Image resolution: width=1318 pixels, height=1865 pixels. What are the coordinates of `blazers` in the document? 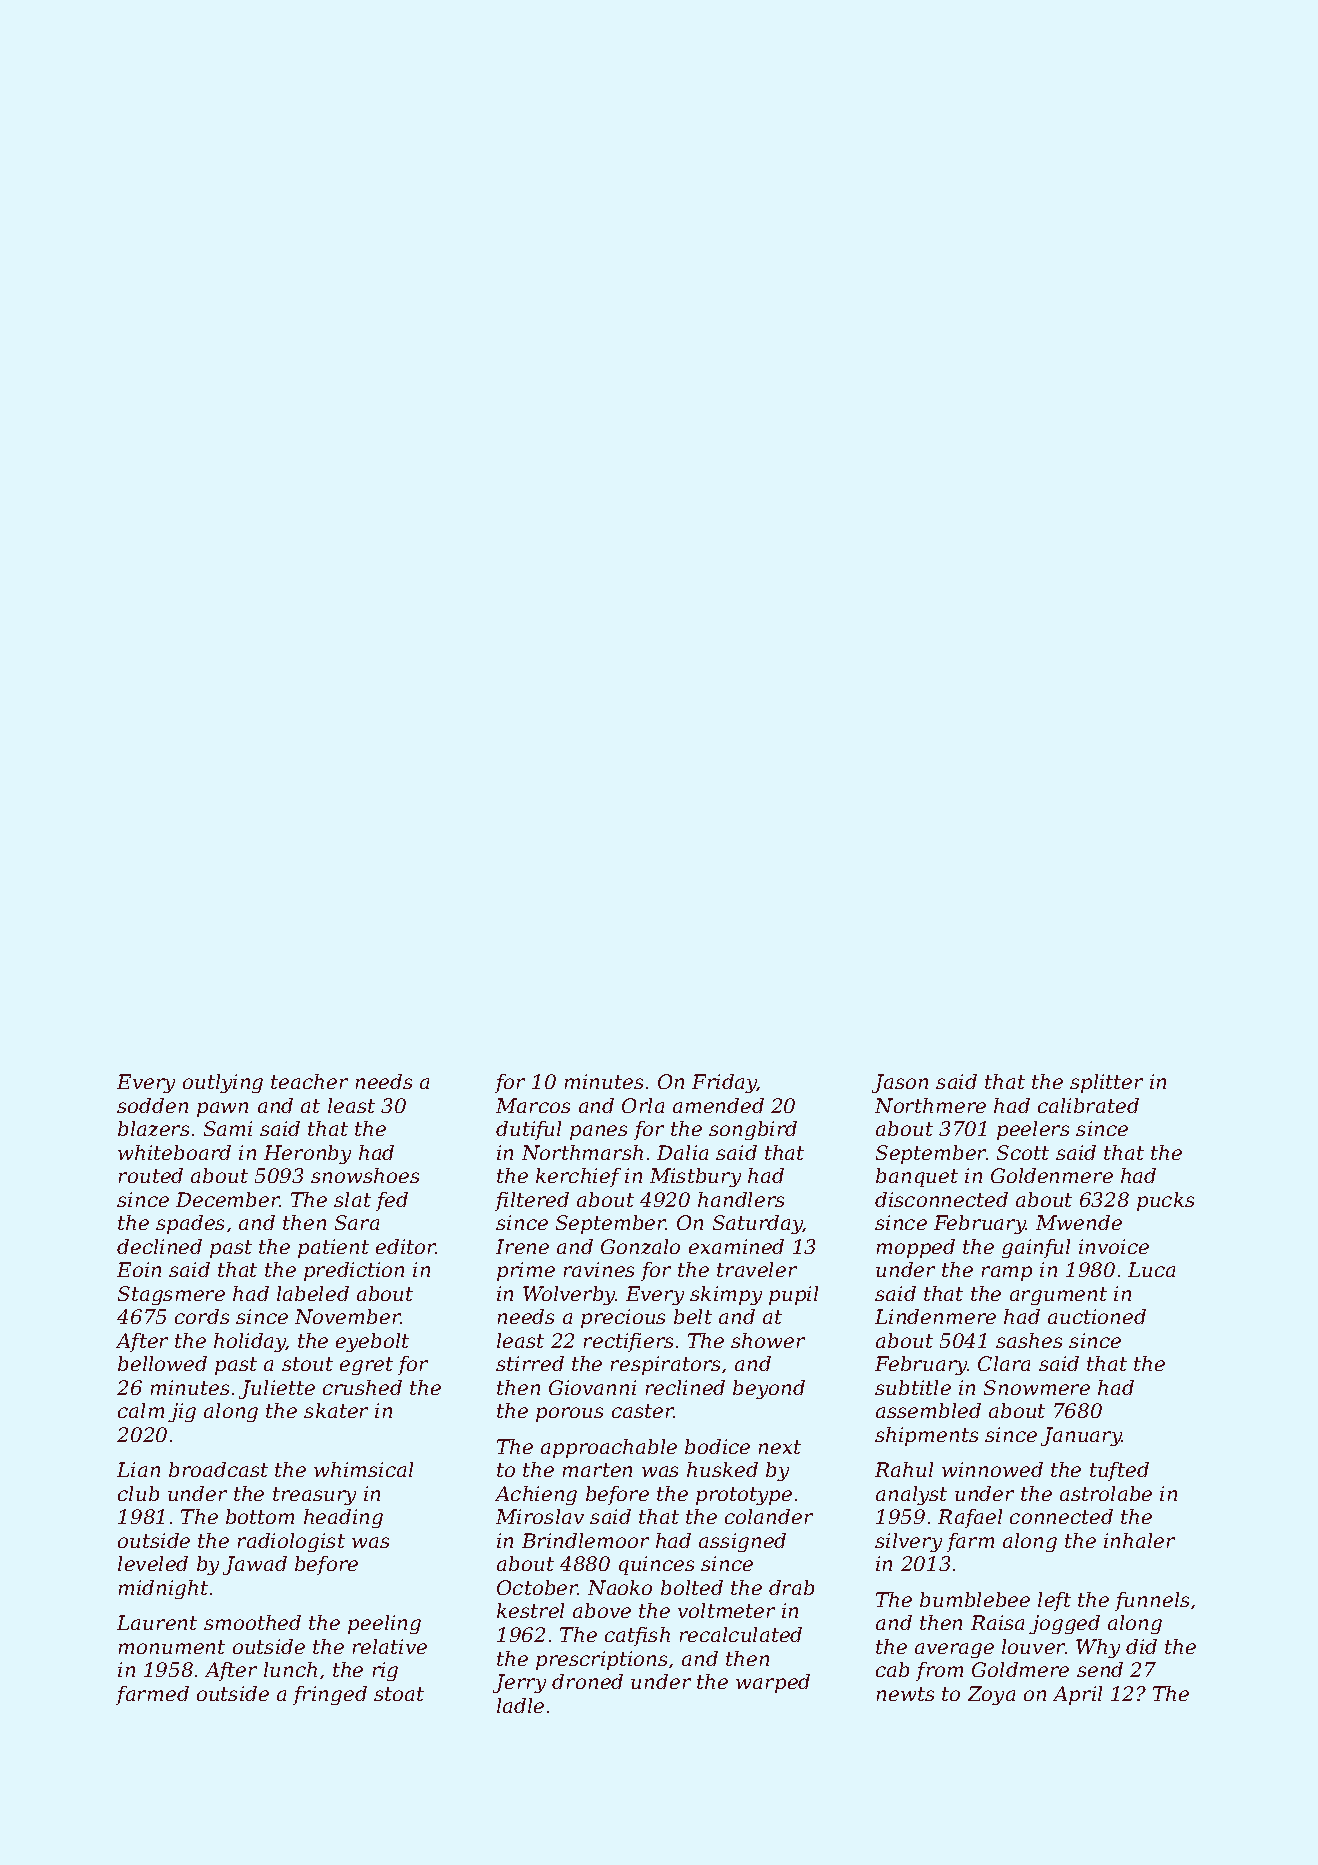 It's located at (153, 1128).
